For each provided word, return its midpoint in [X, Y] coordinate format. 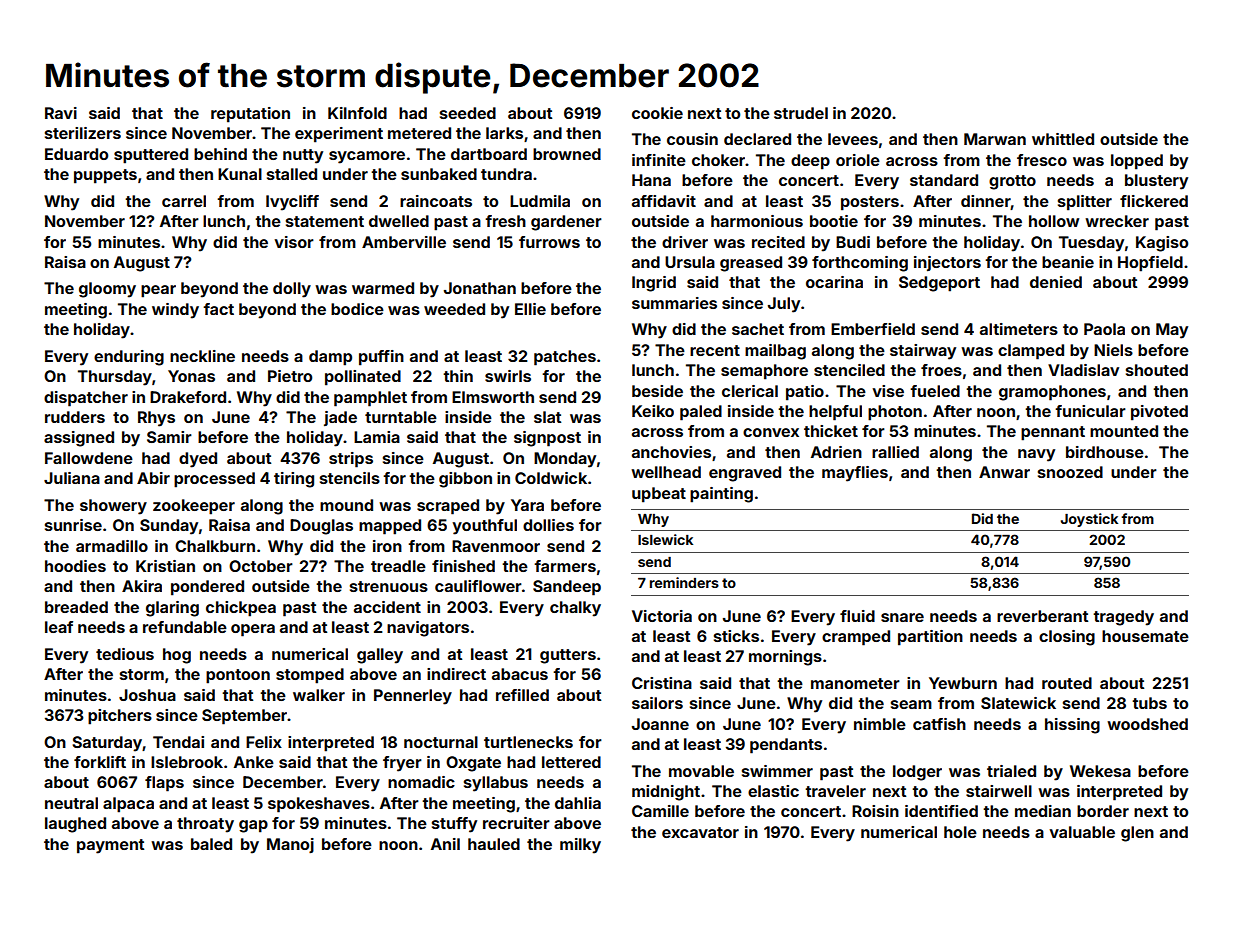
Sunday [169, 527]
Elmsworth [493, 397]
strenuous [389, 586]
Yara [527, 505]
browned [567, 154]
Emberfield [873, 329]
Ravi [61, 113]
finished [463, 566]
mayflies [855, 474]
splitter [1085, 203]
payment [110, 846]
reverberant [1042, 616]
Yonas [191, 376]
